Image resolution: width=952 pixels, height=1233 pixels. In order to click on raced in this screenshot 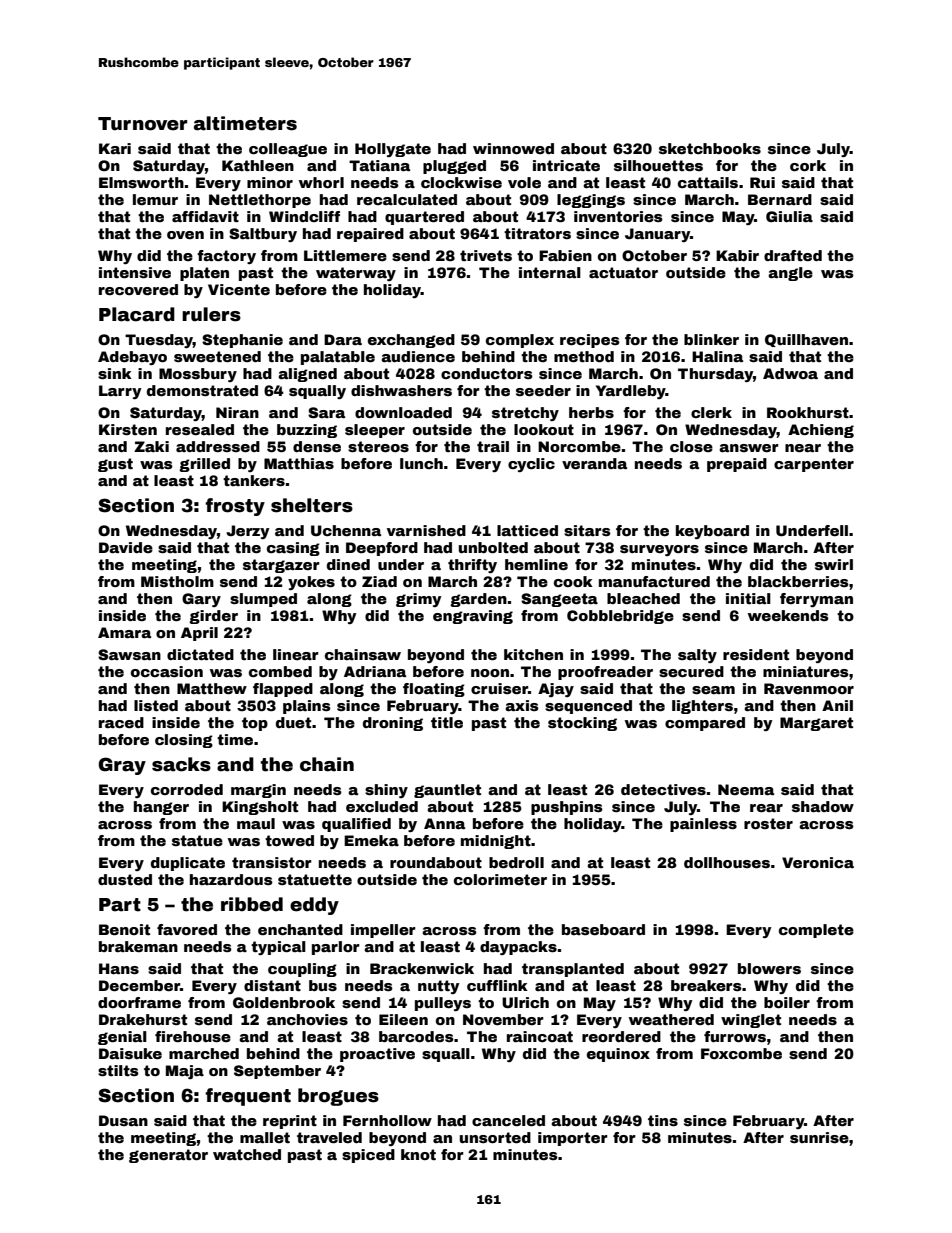, I will do `click(121, 722)`.
